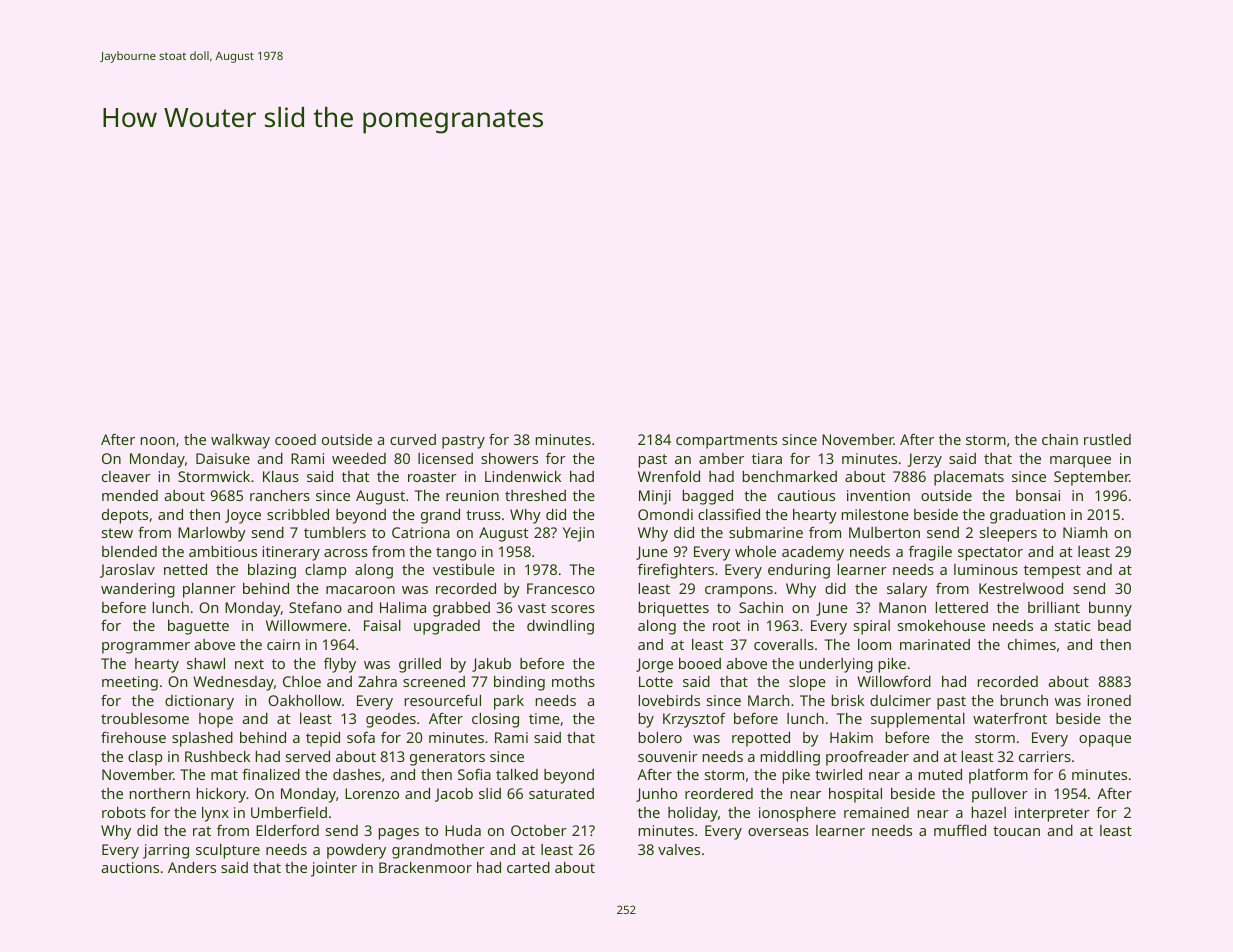 This screenshot has height=952, width=1233. What do you see at coordinates (726, 442) in the screenshot?
I see `compartments` at bounding box center [726, 442].
